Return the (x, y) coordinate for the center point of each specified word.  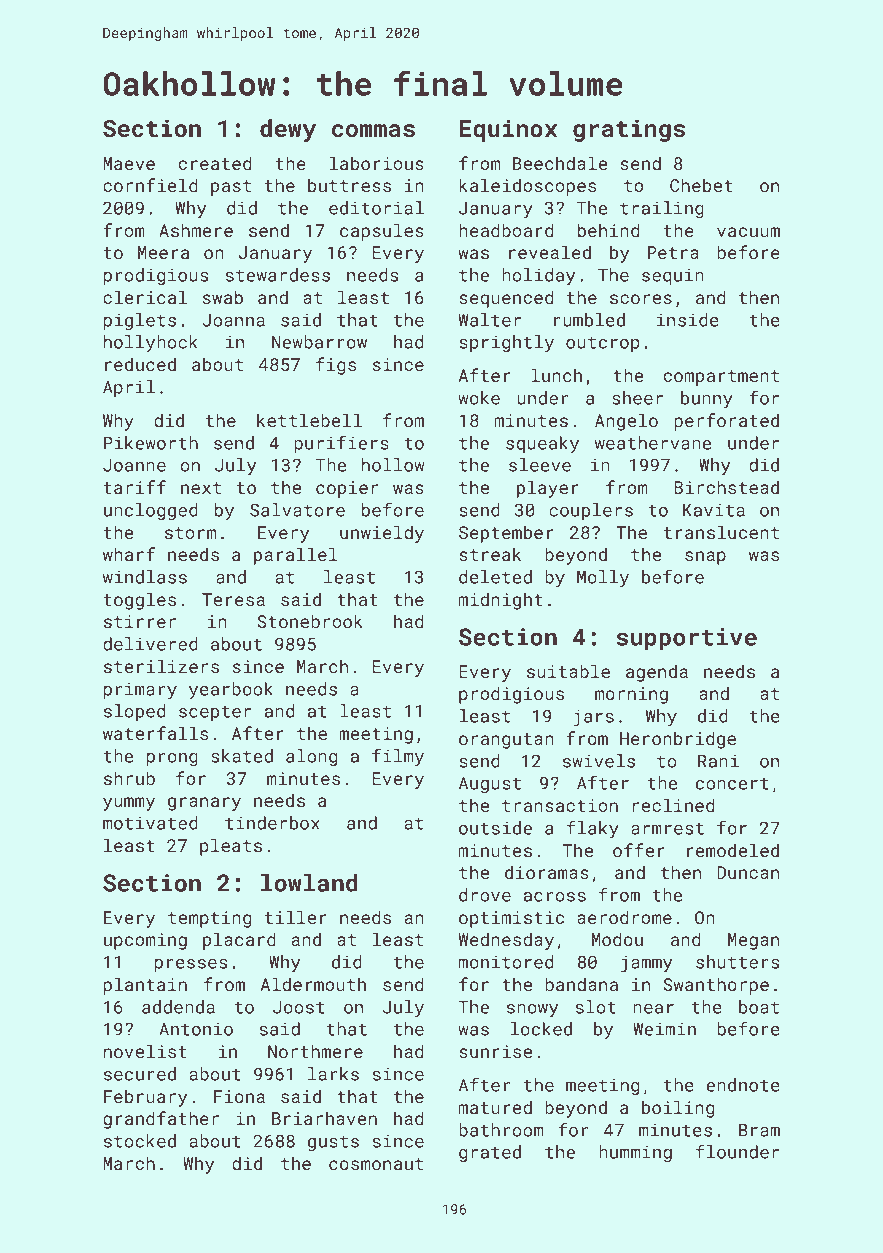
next (201, 488)
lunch (556, 375)
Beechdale (560, 163)
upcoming (145, 941)
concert (732, 783)
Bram (759, 1130)
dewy (288, 130)
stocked (140, 1141)
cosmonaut (376, 1164)
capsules (382, 232)
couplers (591, 511)
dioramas (547, 872)
